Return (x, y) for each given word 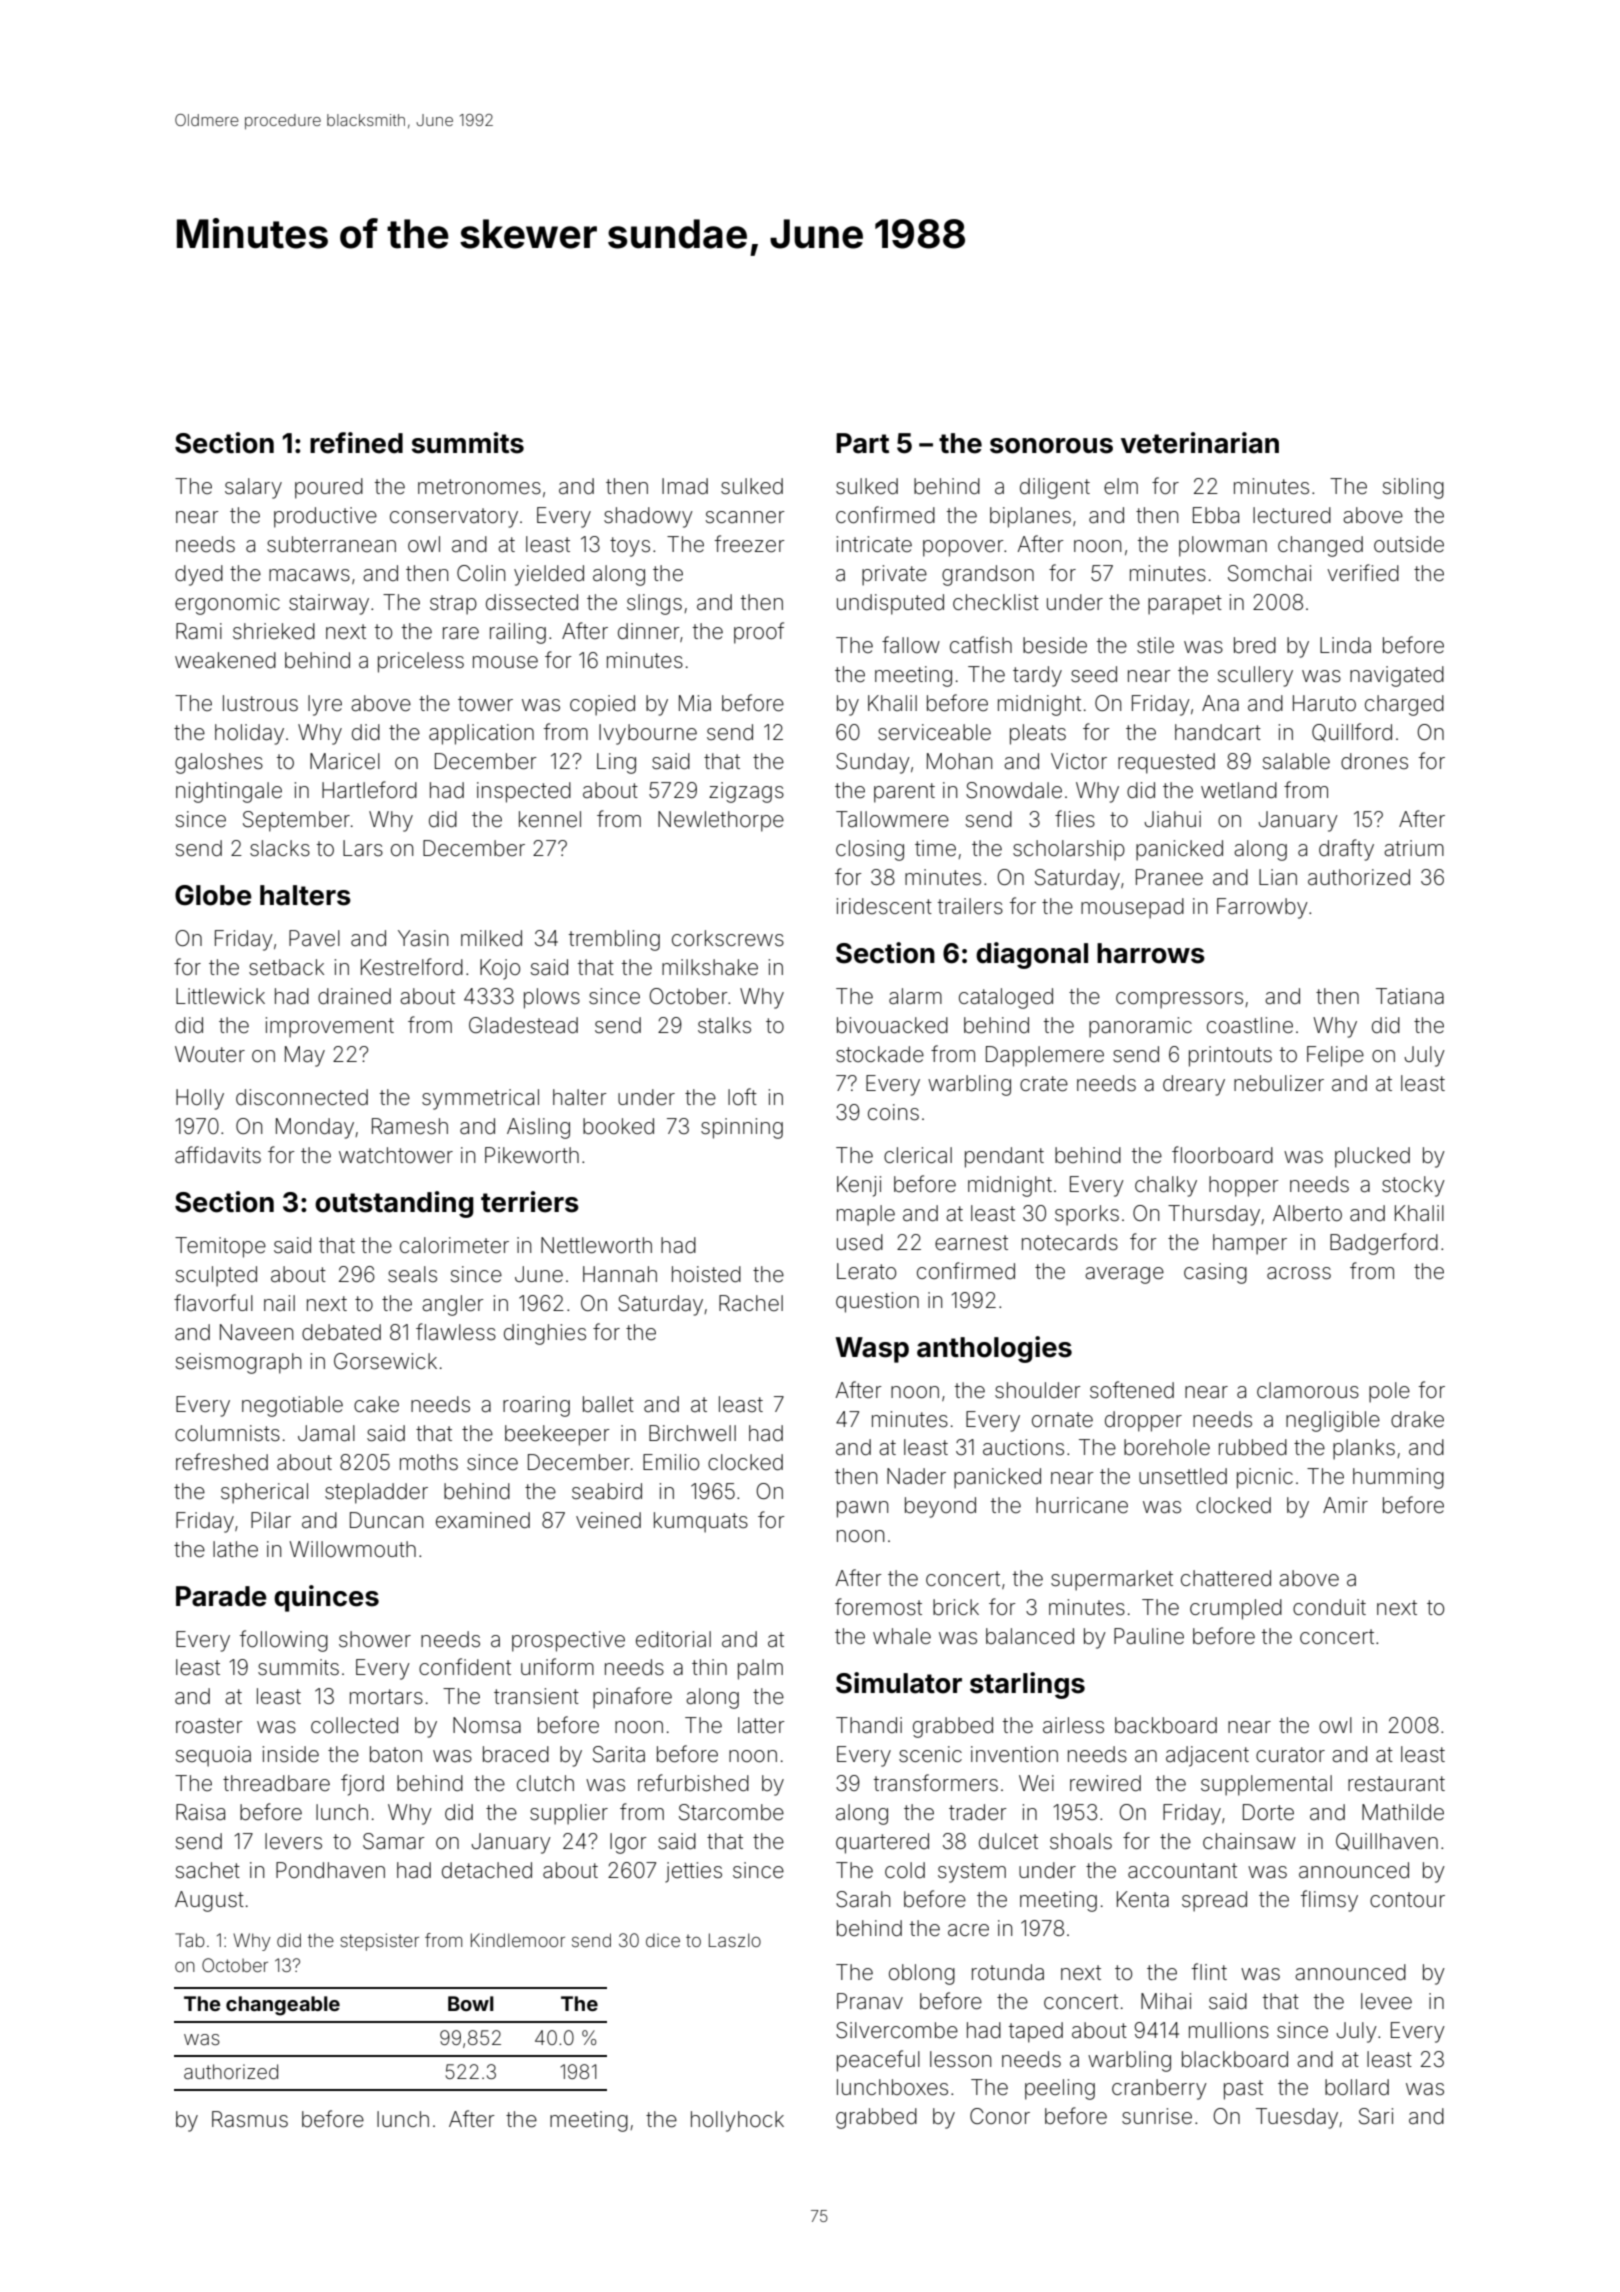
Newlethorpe (721, 821)
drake (1417, 1419)
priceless (421, 662)
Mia (695, 703)
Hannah (620, 1274)
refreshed (222, 1462)
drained (354, 996)
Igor (628, 1843)
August (209, 1901)
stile (1155, 645)
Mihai (1166, 2001)
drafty (1346, 850)
